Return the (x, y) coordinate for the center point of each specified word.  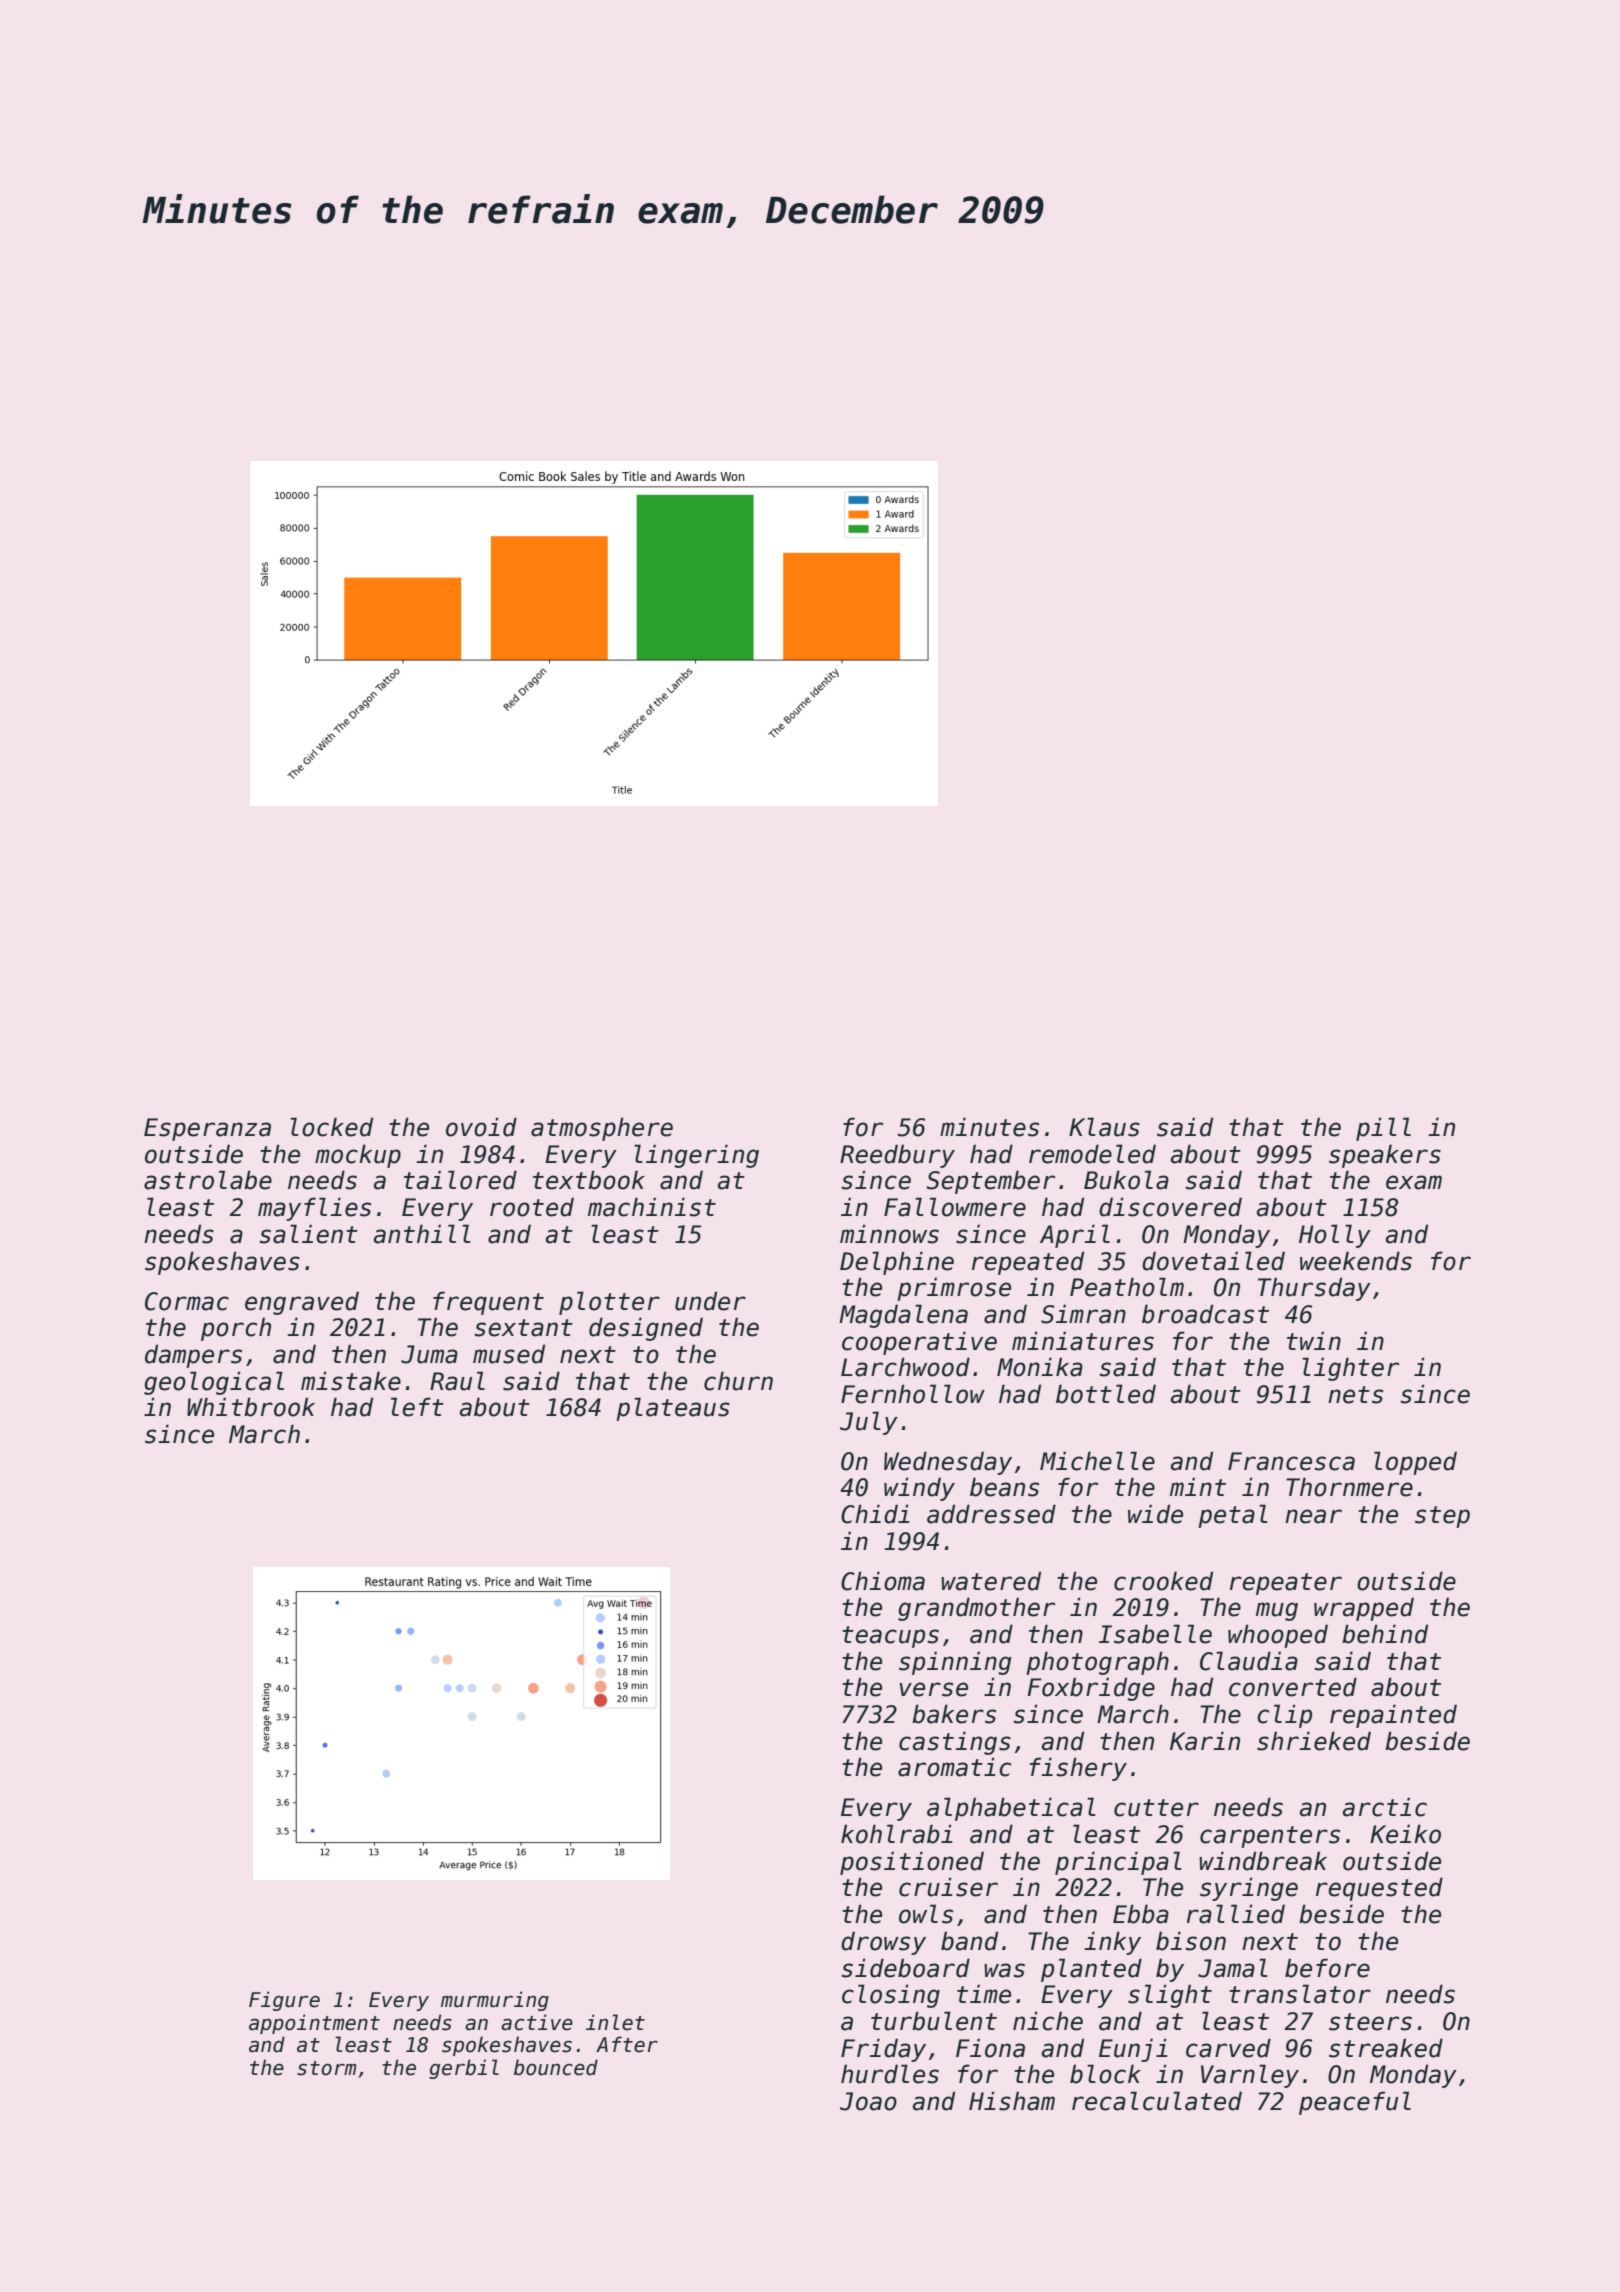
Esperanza (207, 1129)
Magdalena (903, 1316)
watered (991, 1581)
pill (1383, 1129)
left (417, 1407)
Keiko (1405, 1834)
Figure (284, 2001)
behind (1385, 1634)
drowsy (883, 1943)
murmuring (495, 2001)
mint (1198, 1486)
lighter (1350, 1369)
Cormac (187, 1301)
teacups (890, 1637)
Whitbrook (251, 1407)
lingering (696, 1156)
